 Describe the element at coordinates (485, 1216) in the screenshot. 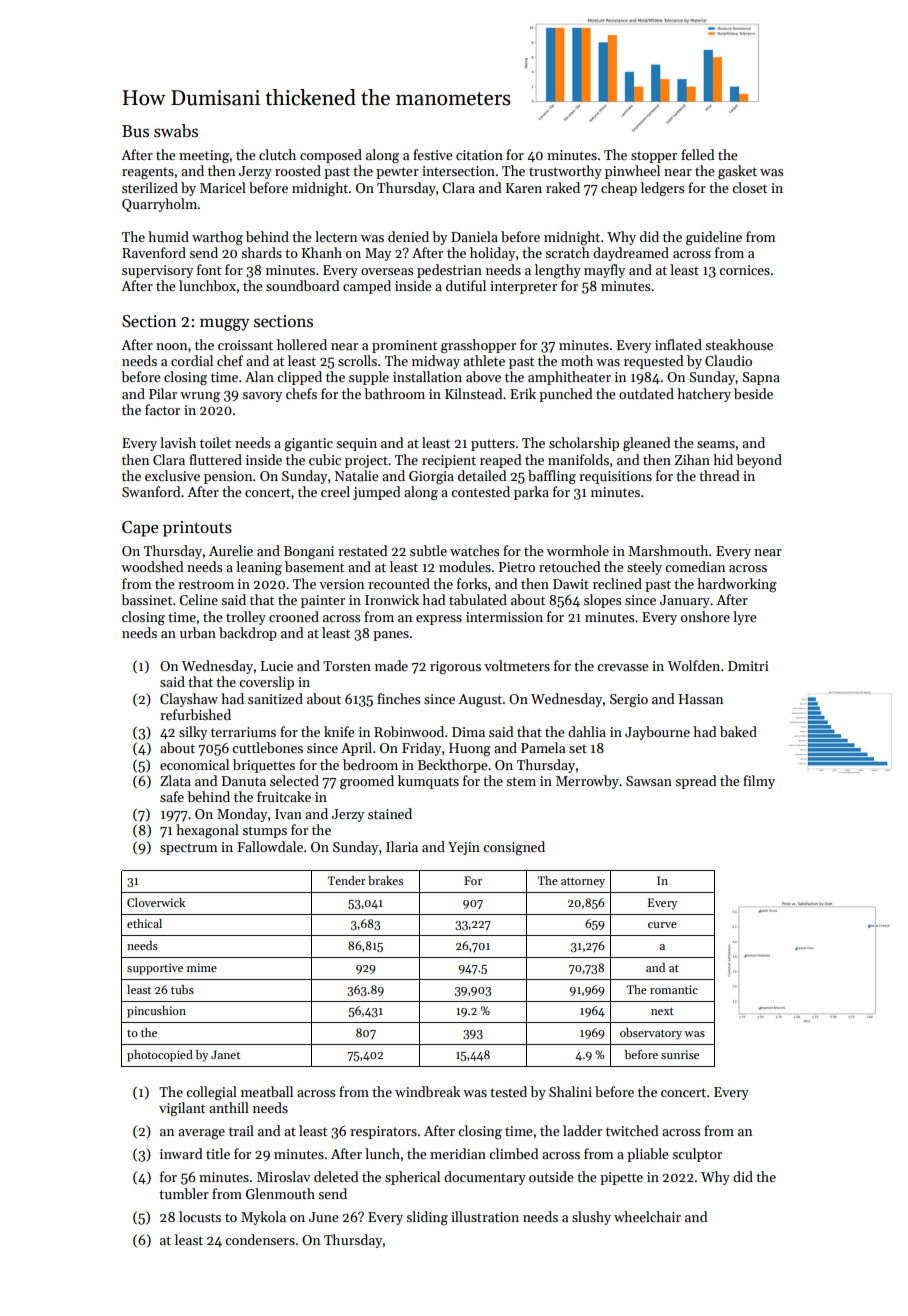

I see `illustration` at that location.
